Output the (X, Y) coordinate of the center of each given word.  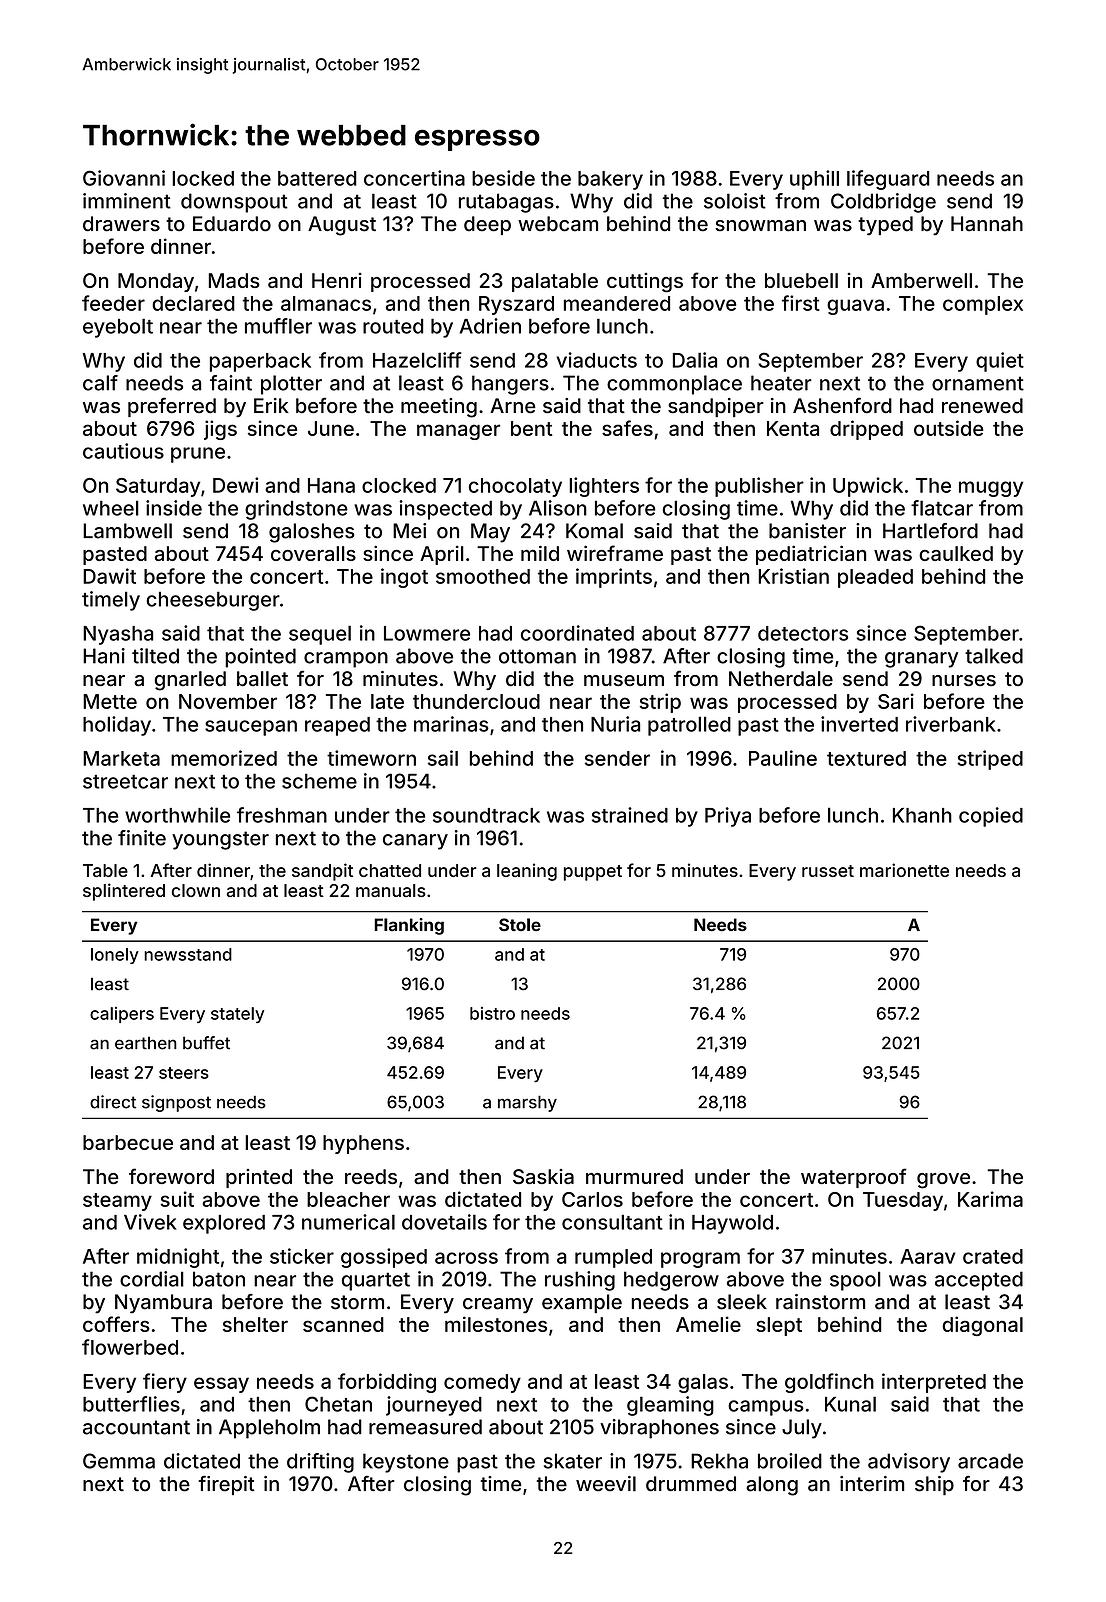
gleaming (670, 1406)
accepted (979, 1281)
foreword (171, 1176)
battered (317, 178)
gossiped (384, 1258)
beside (503, 178)
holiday (117, 726)
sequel (320, 635)
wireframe (615, 553)
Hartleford (930, 531)
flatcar (942, 508)
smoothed (483, 576)
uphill (814, 180)
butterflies (131, 1404)
